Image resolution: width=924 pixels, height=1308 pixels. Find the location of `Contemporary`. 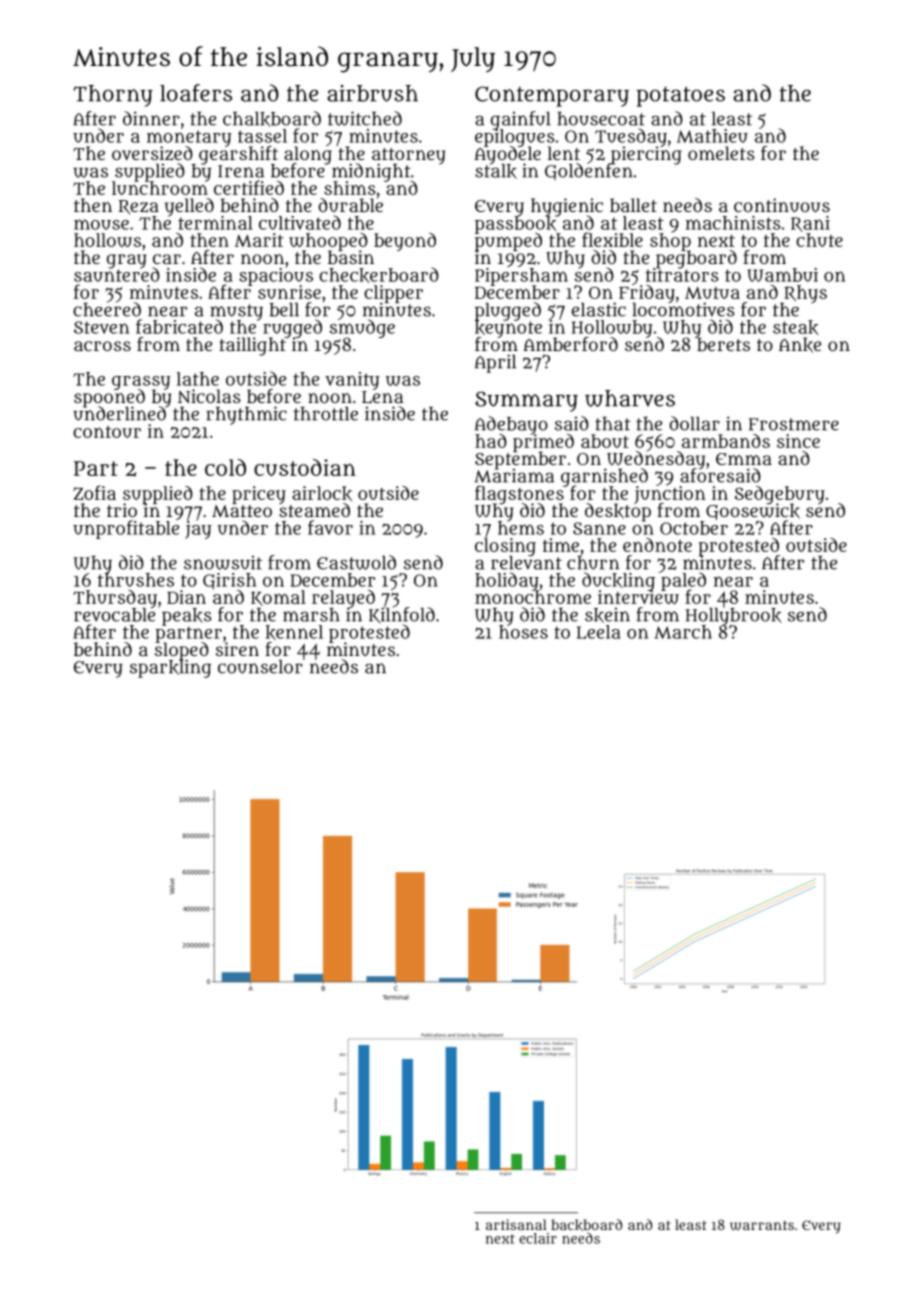

Contemporary is located at coordinates (552, 96).
